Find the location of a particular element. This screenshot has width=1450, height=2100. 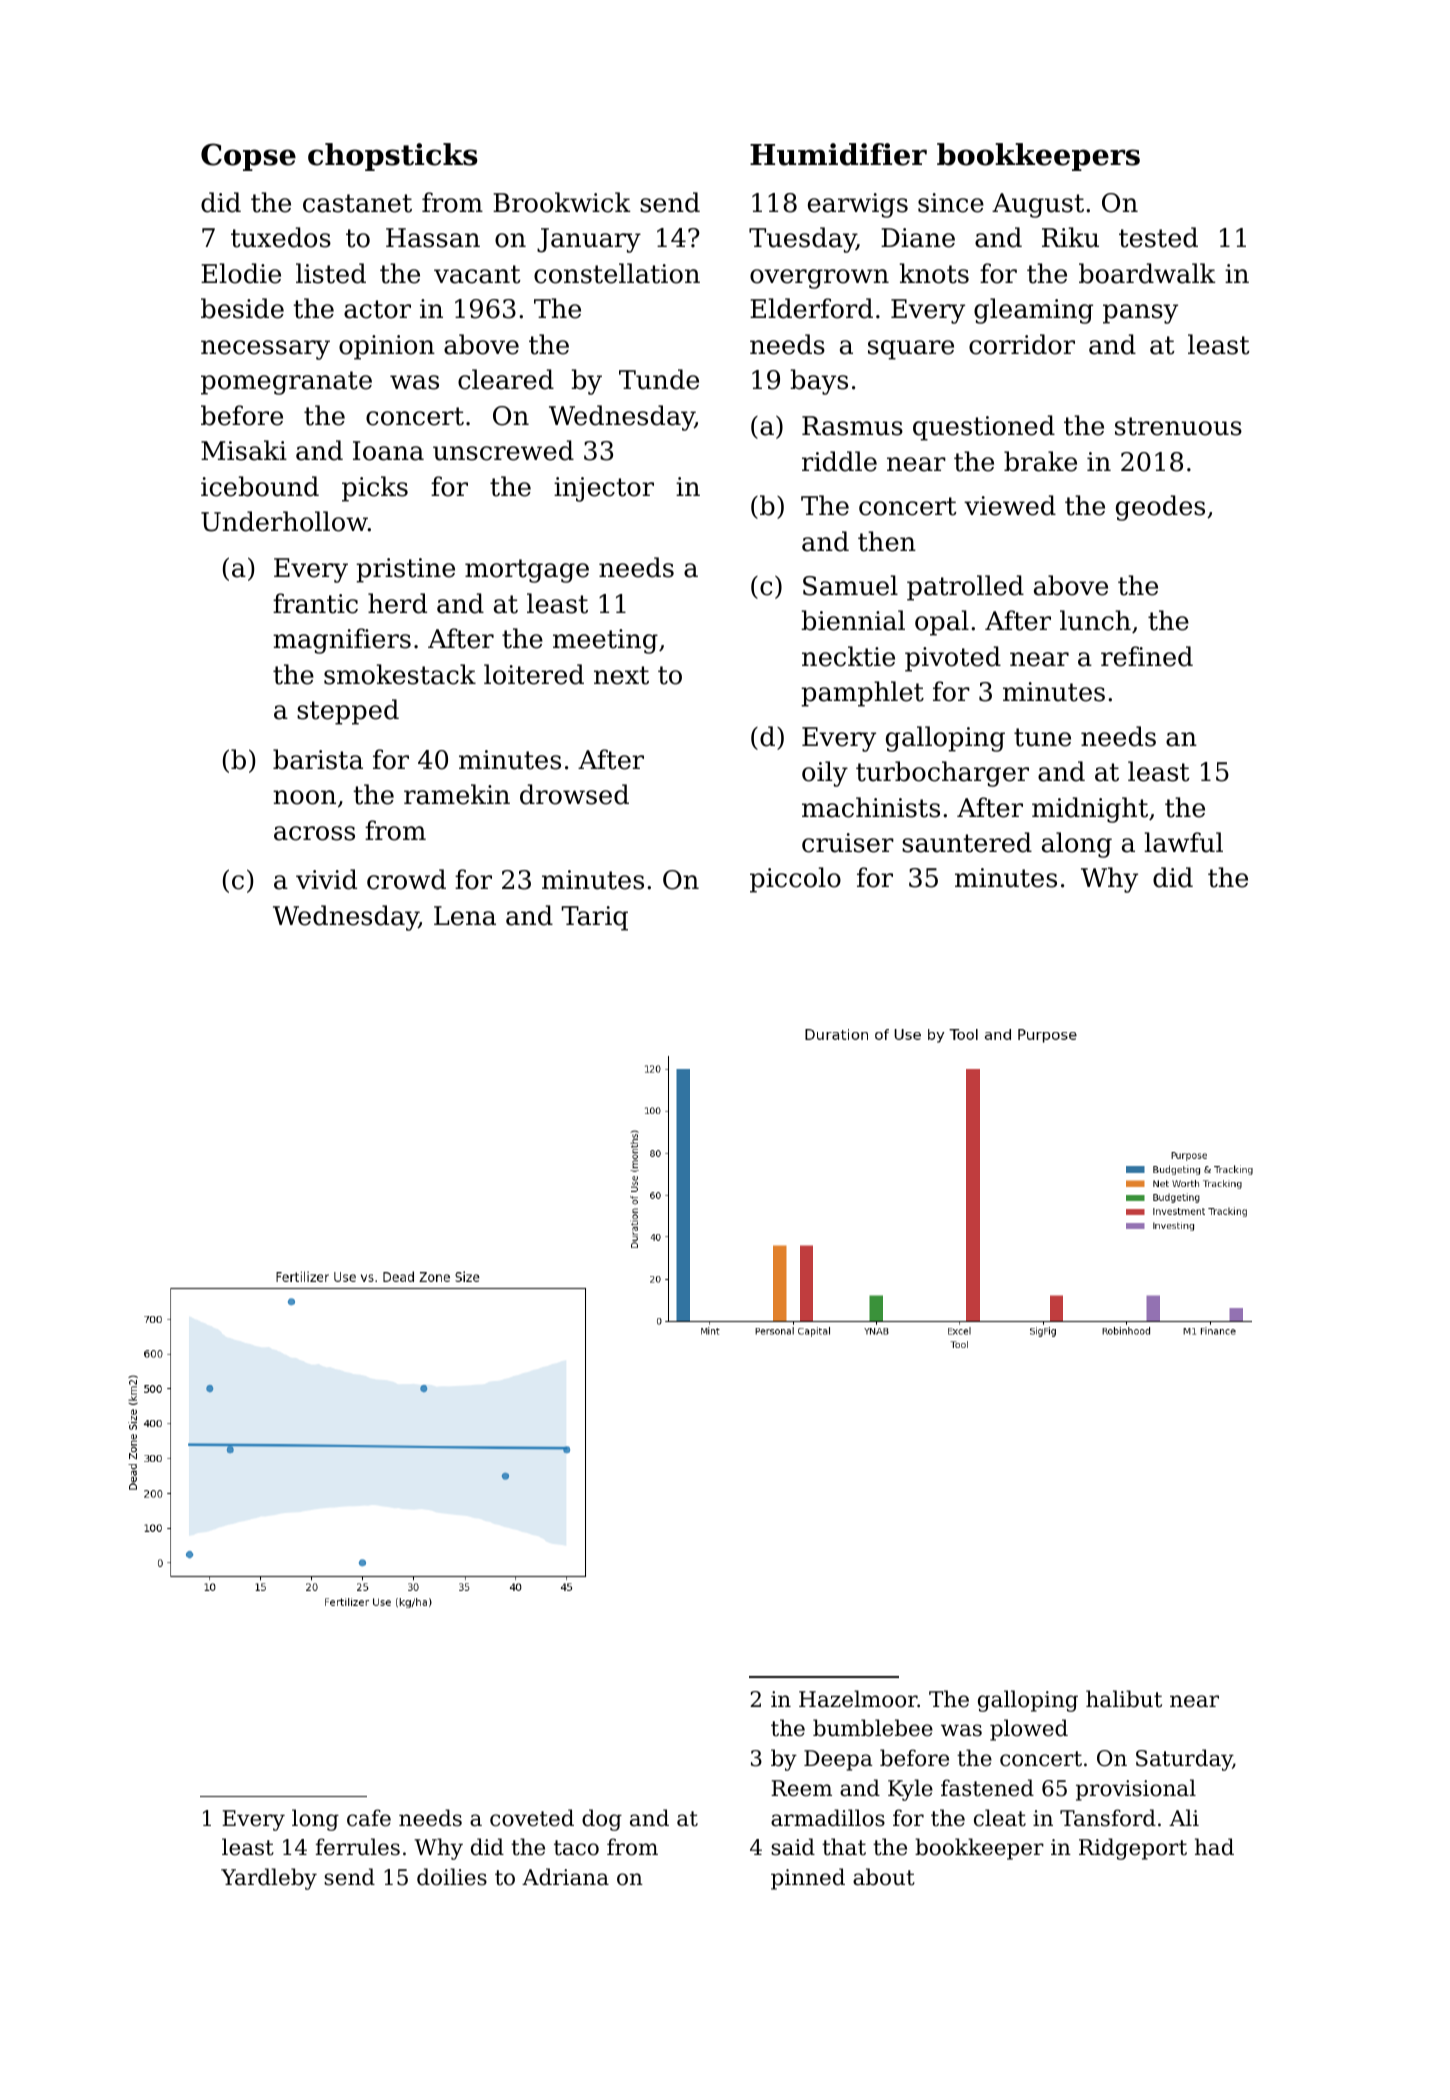

smokestack is located at coordinates (400, 674).
